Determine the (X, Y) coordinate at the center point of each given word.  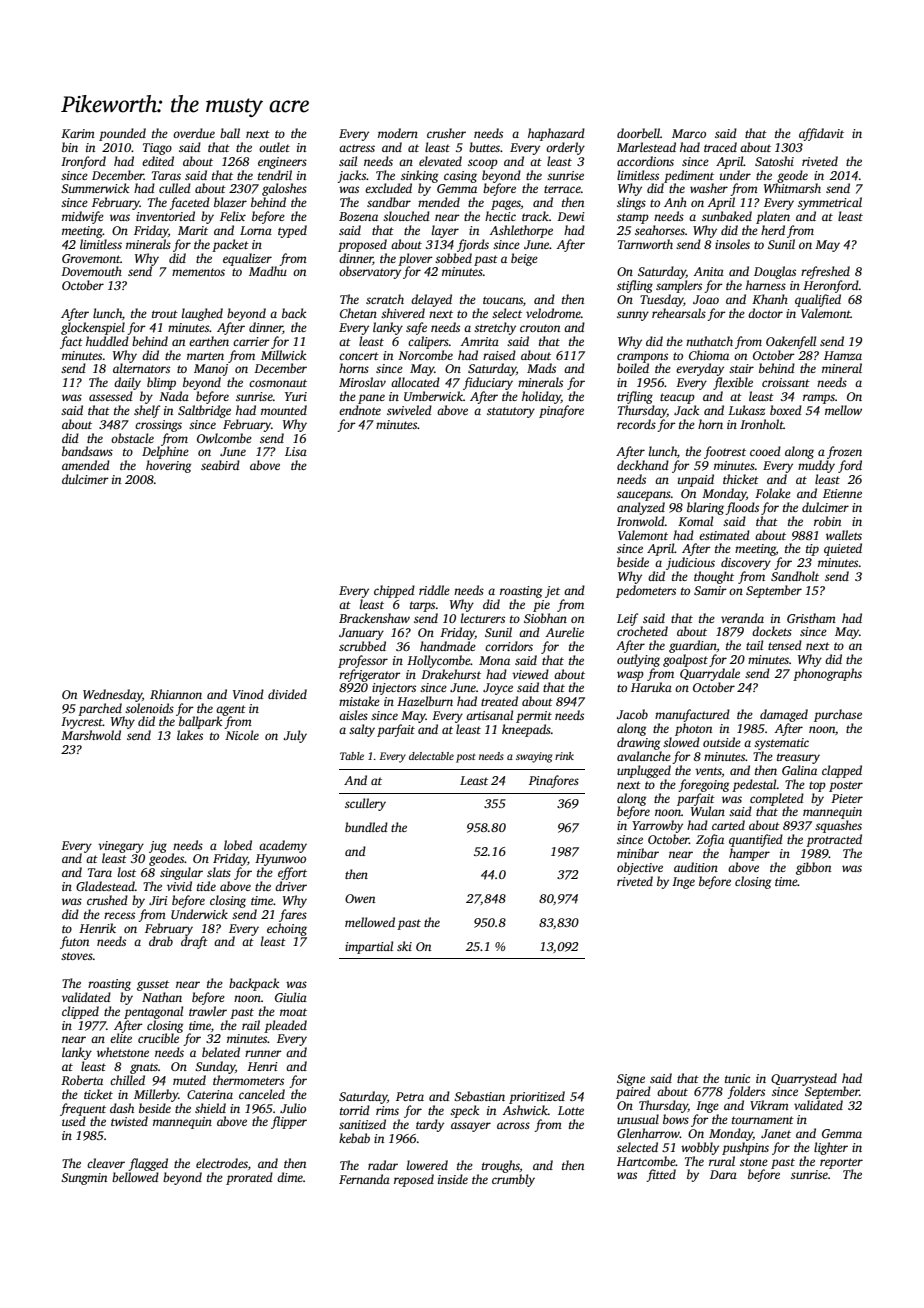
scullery (365, 804)
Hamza (843, 355)
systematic (781, 744)
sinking (419, 176)
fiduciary (488, 383)
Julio (293, 1108)
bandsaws (87, 451)
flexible (733, 383)
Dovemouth (91, 271)
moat (293, 1012)
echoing (287, 929)
